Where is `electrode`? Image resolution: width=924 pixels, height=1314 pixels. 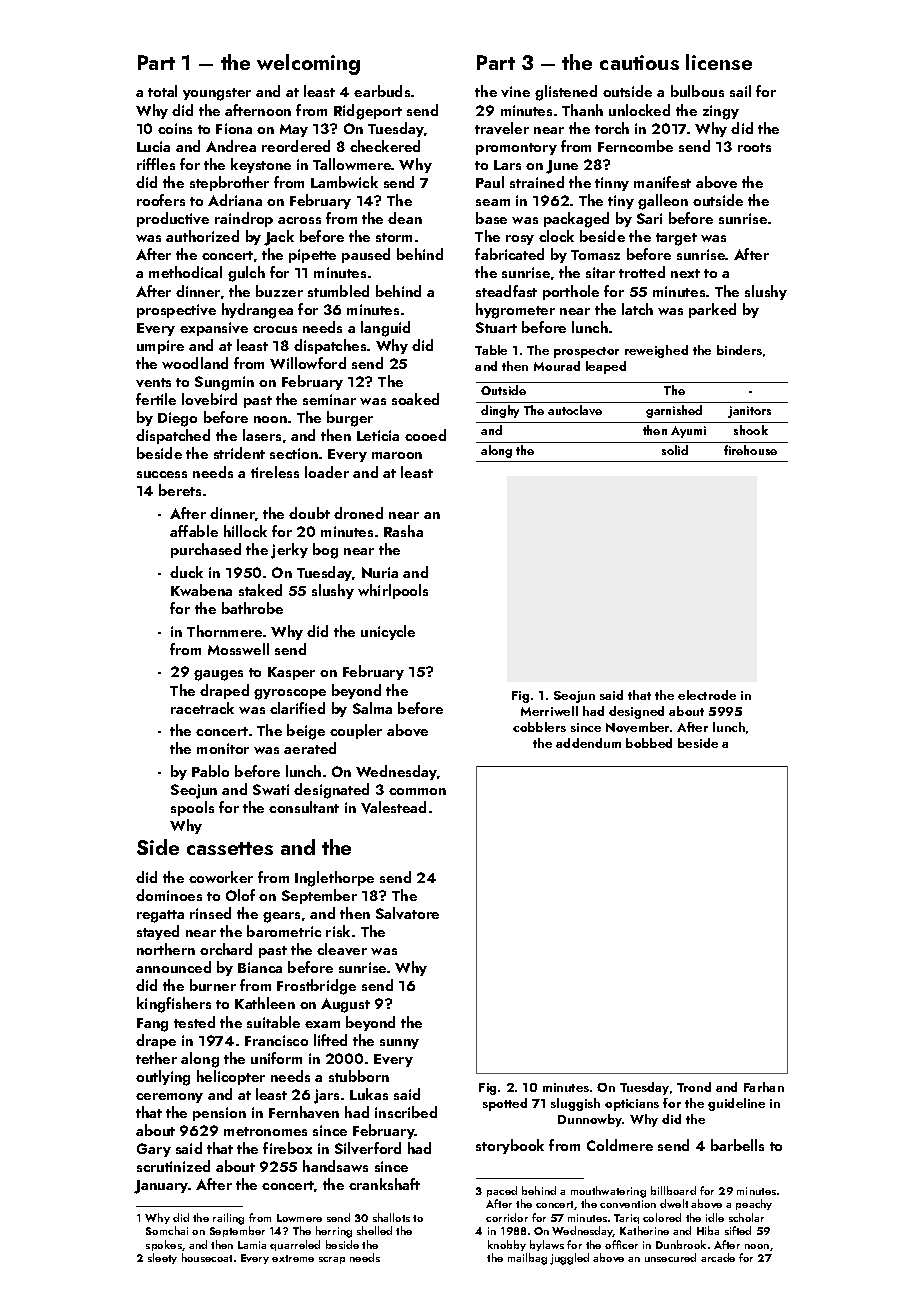
electrode is located at coordinates (707, 695).
